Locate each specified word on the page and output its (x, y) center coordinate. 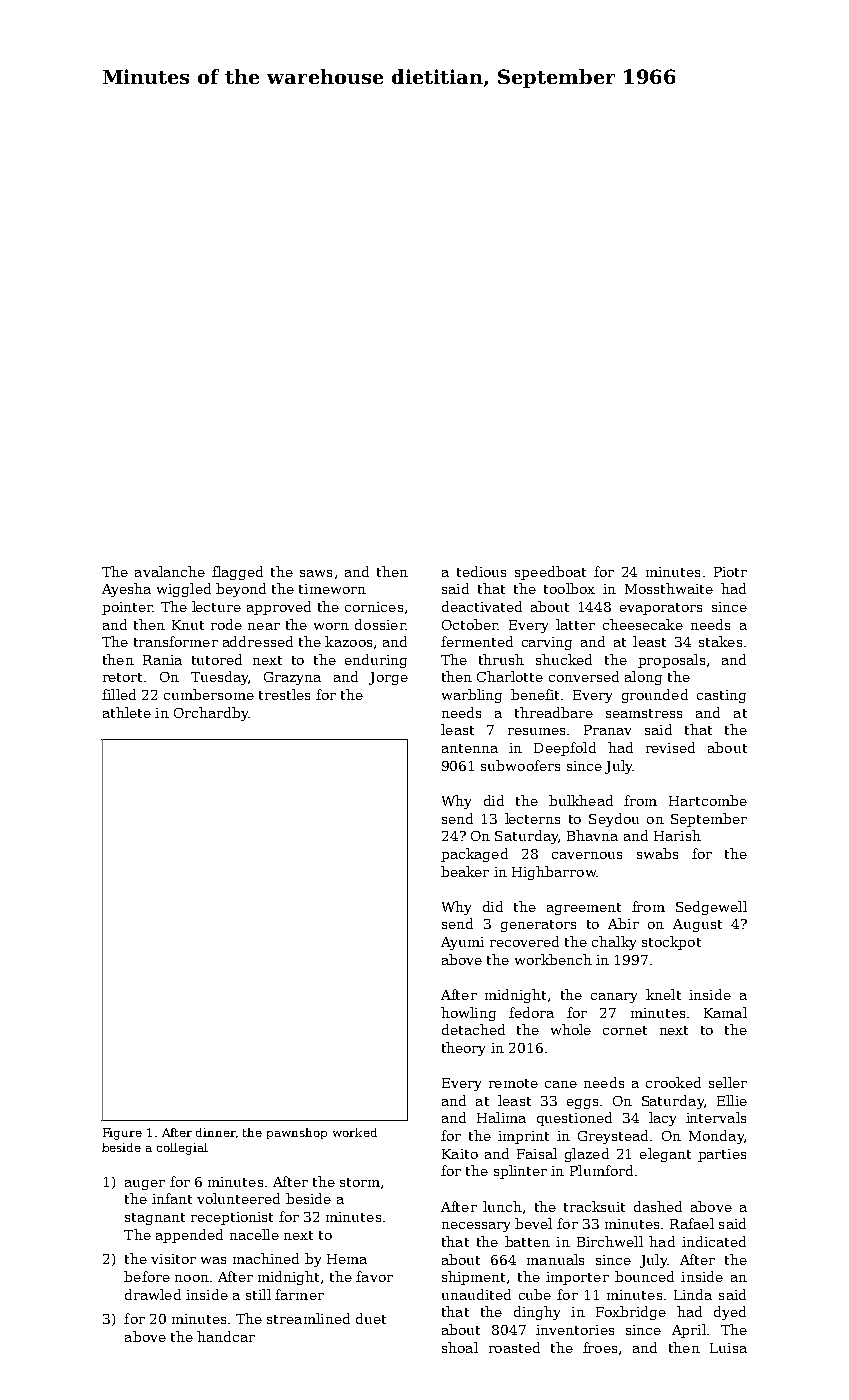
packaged (474, 855)
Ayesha (126, 590)
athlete (127, 712)
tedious (481, 571)
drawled (153, 1294)
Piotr (730, 572)
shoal (460, 1347)
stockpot (671, 943)
